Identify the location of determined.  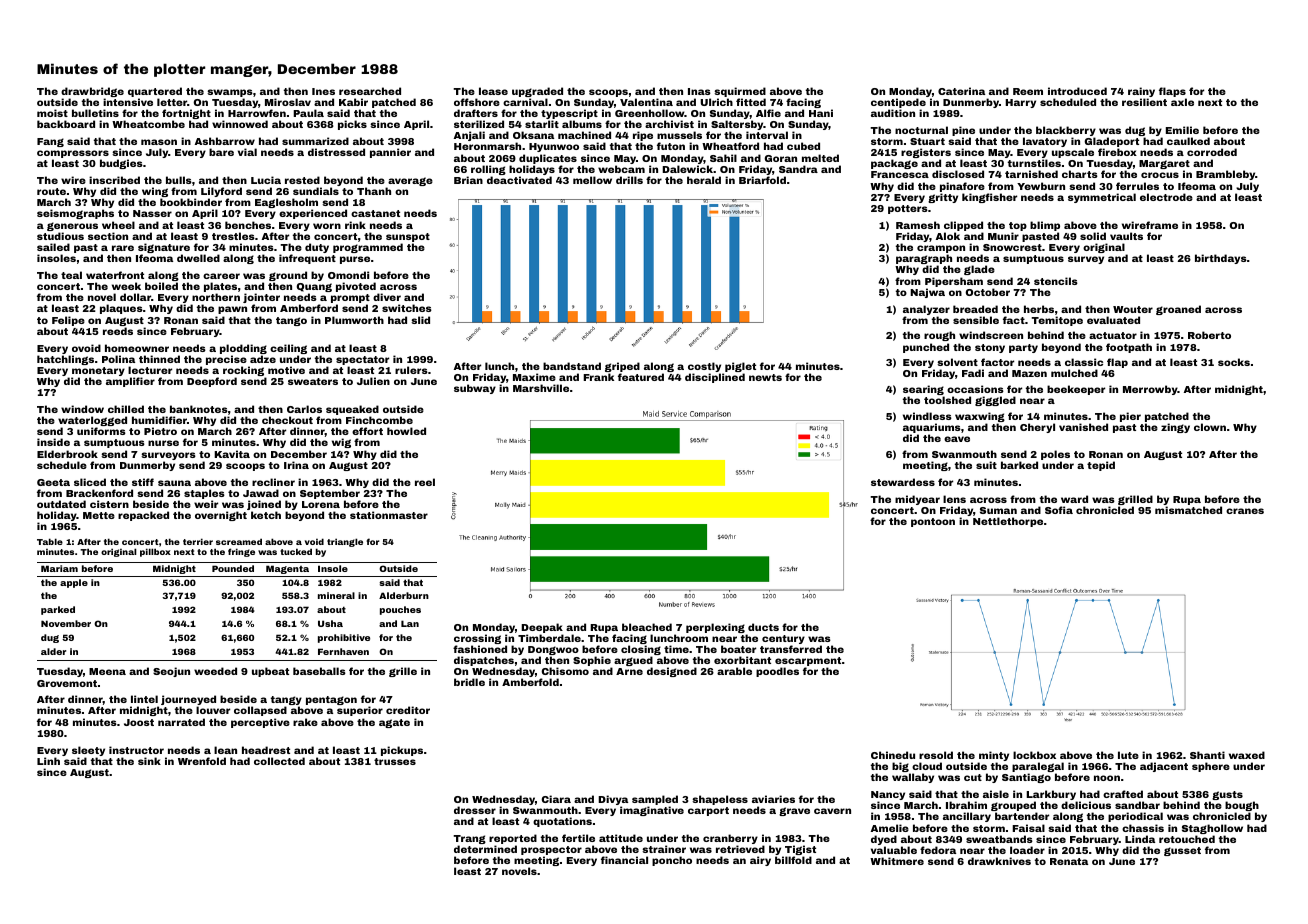
(485, 849).
